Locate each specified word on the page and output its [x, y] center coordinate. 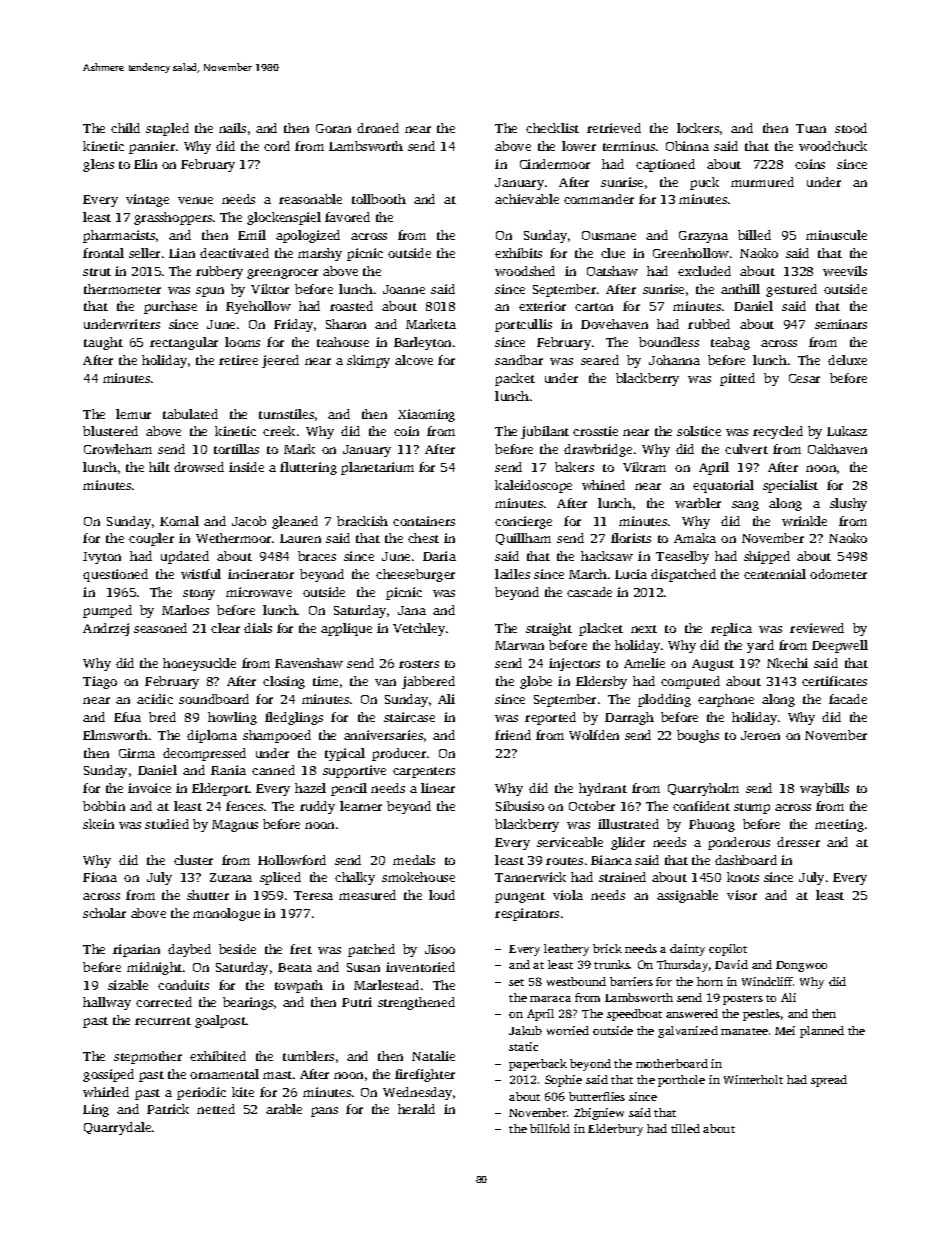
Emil [252, 235]
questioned [115, 575]
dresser [798, 842]
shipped [767, 557]
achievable [527, 199]
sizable [128, 985]
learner [361, 806]
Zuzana [231, 877]
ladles [512, 574]
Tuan [811, 128]
